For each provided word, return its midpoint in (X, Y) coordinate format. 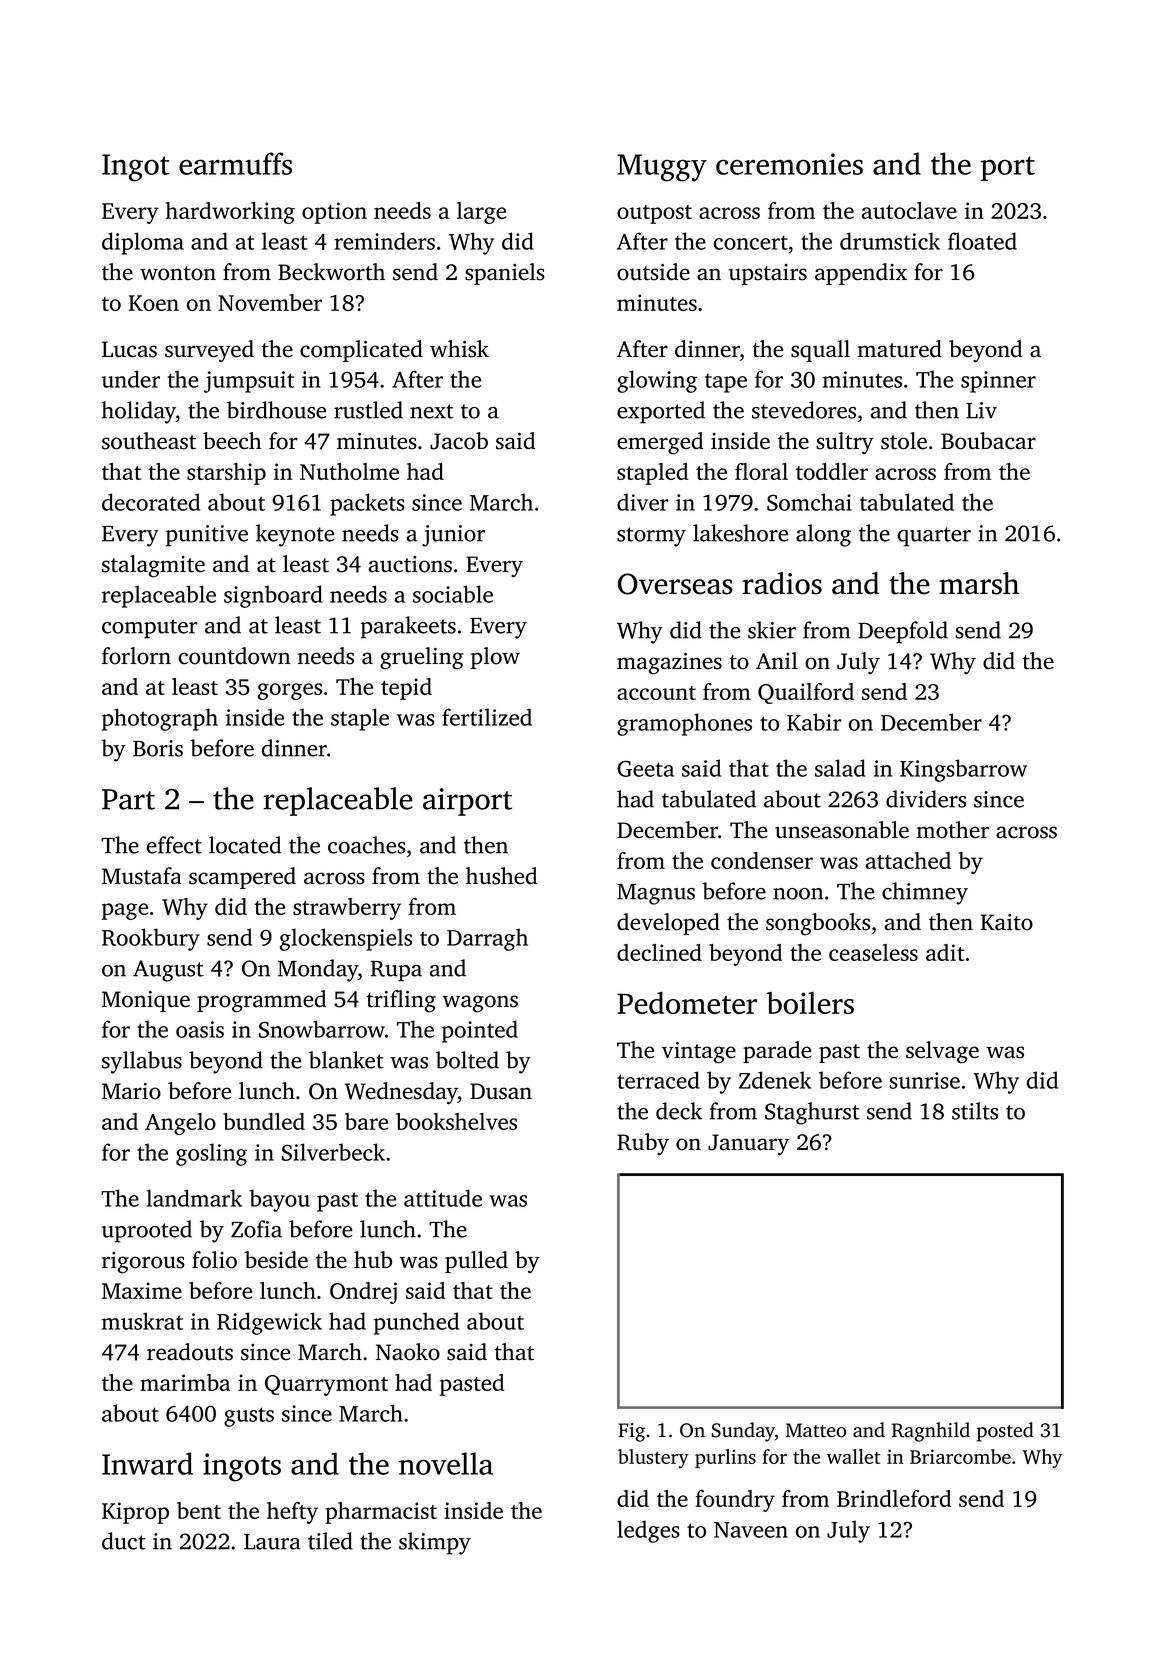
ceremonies (789, 164)
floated (982, 241)
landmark (194, 1198)
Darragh (487, 939)
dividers (926, 799)
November (270, 302)
